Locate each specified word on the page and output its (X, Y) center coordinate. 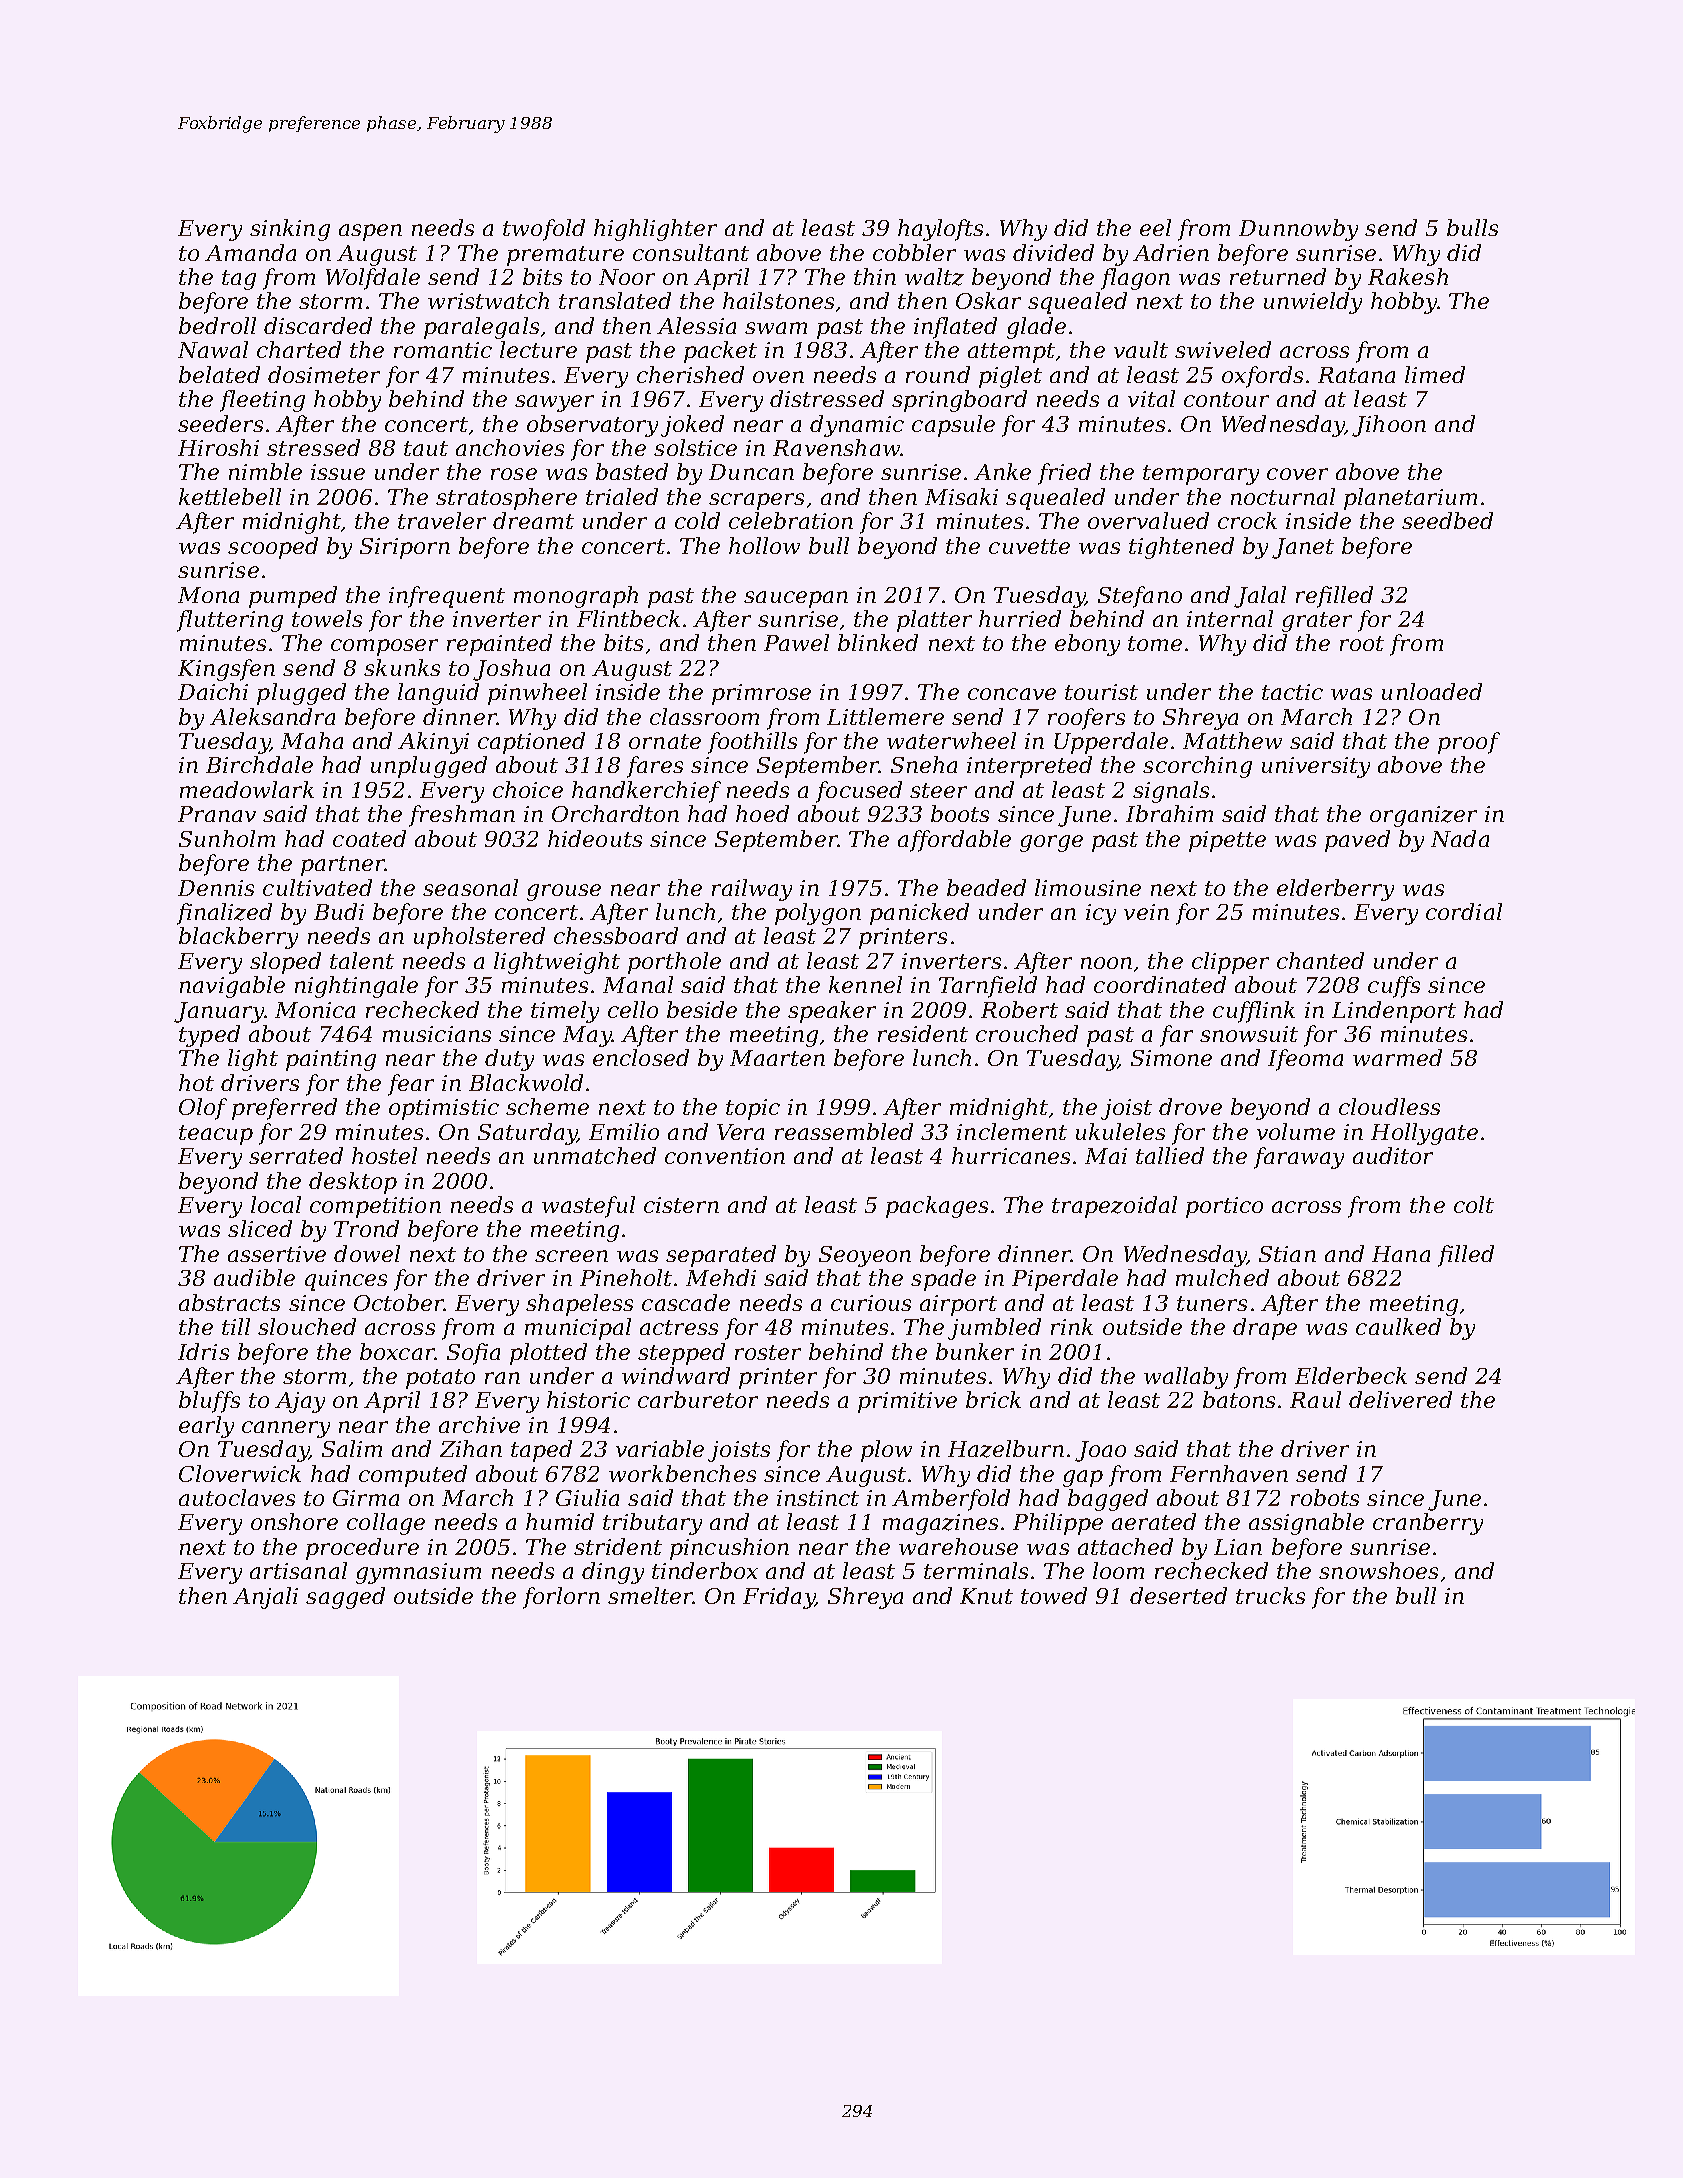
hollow (764, 545)
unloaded (1432, 691)
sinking (290, 230)
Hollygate (1424, 1134)
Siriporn (405, 548)
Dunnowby (1298, 230)
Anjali (265, 1598)
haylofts (940, 230)
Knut (986, 1596)
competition (375, 1207)
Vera (740, 1132)
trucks (1270, 1595)
